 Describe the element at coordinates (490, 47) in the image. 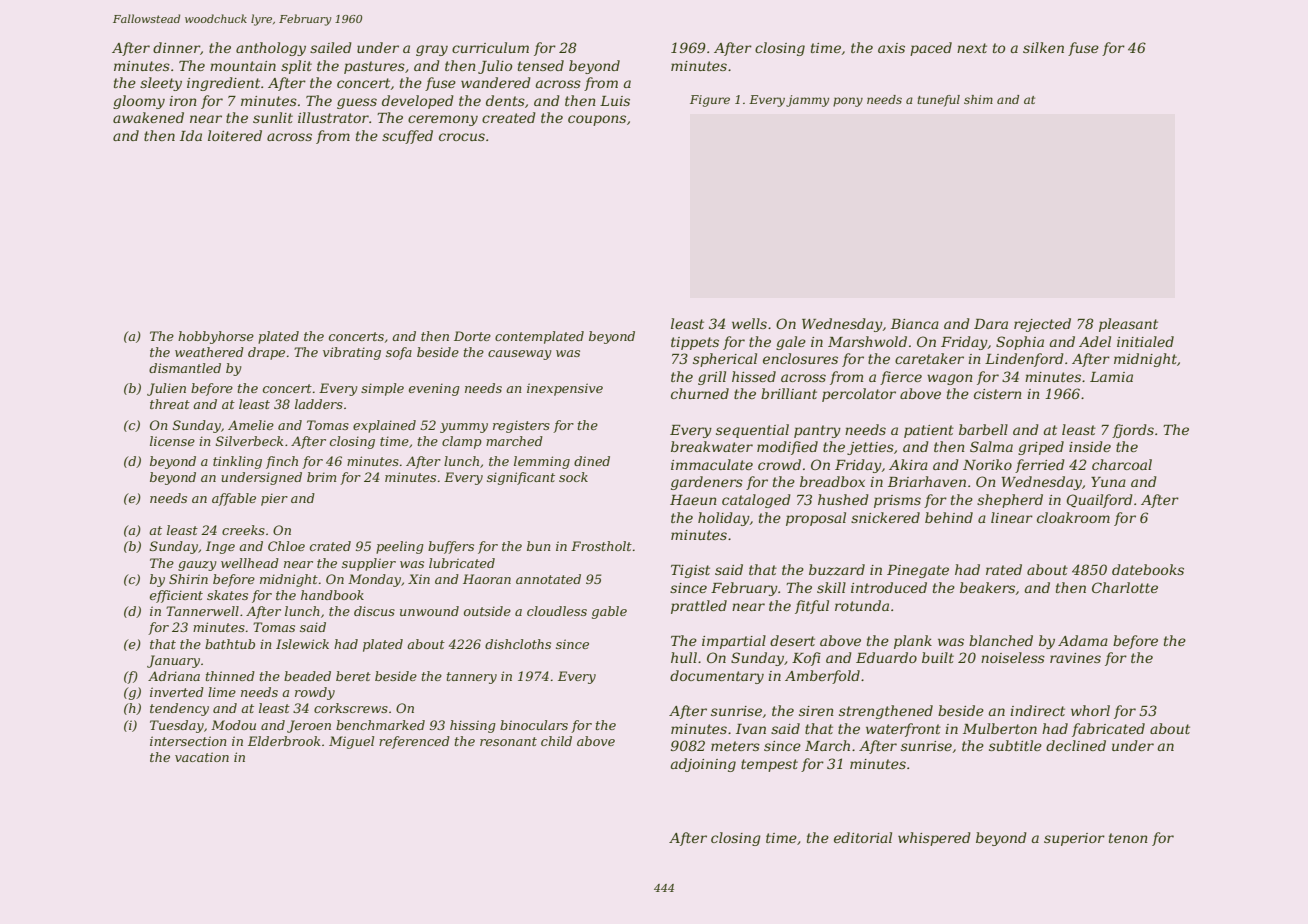

I see `curriculum` at that location.
